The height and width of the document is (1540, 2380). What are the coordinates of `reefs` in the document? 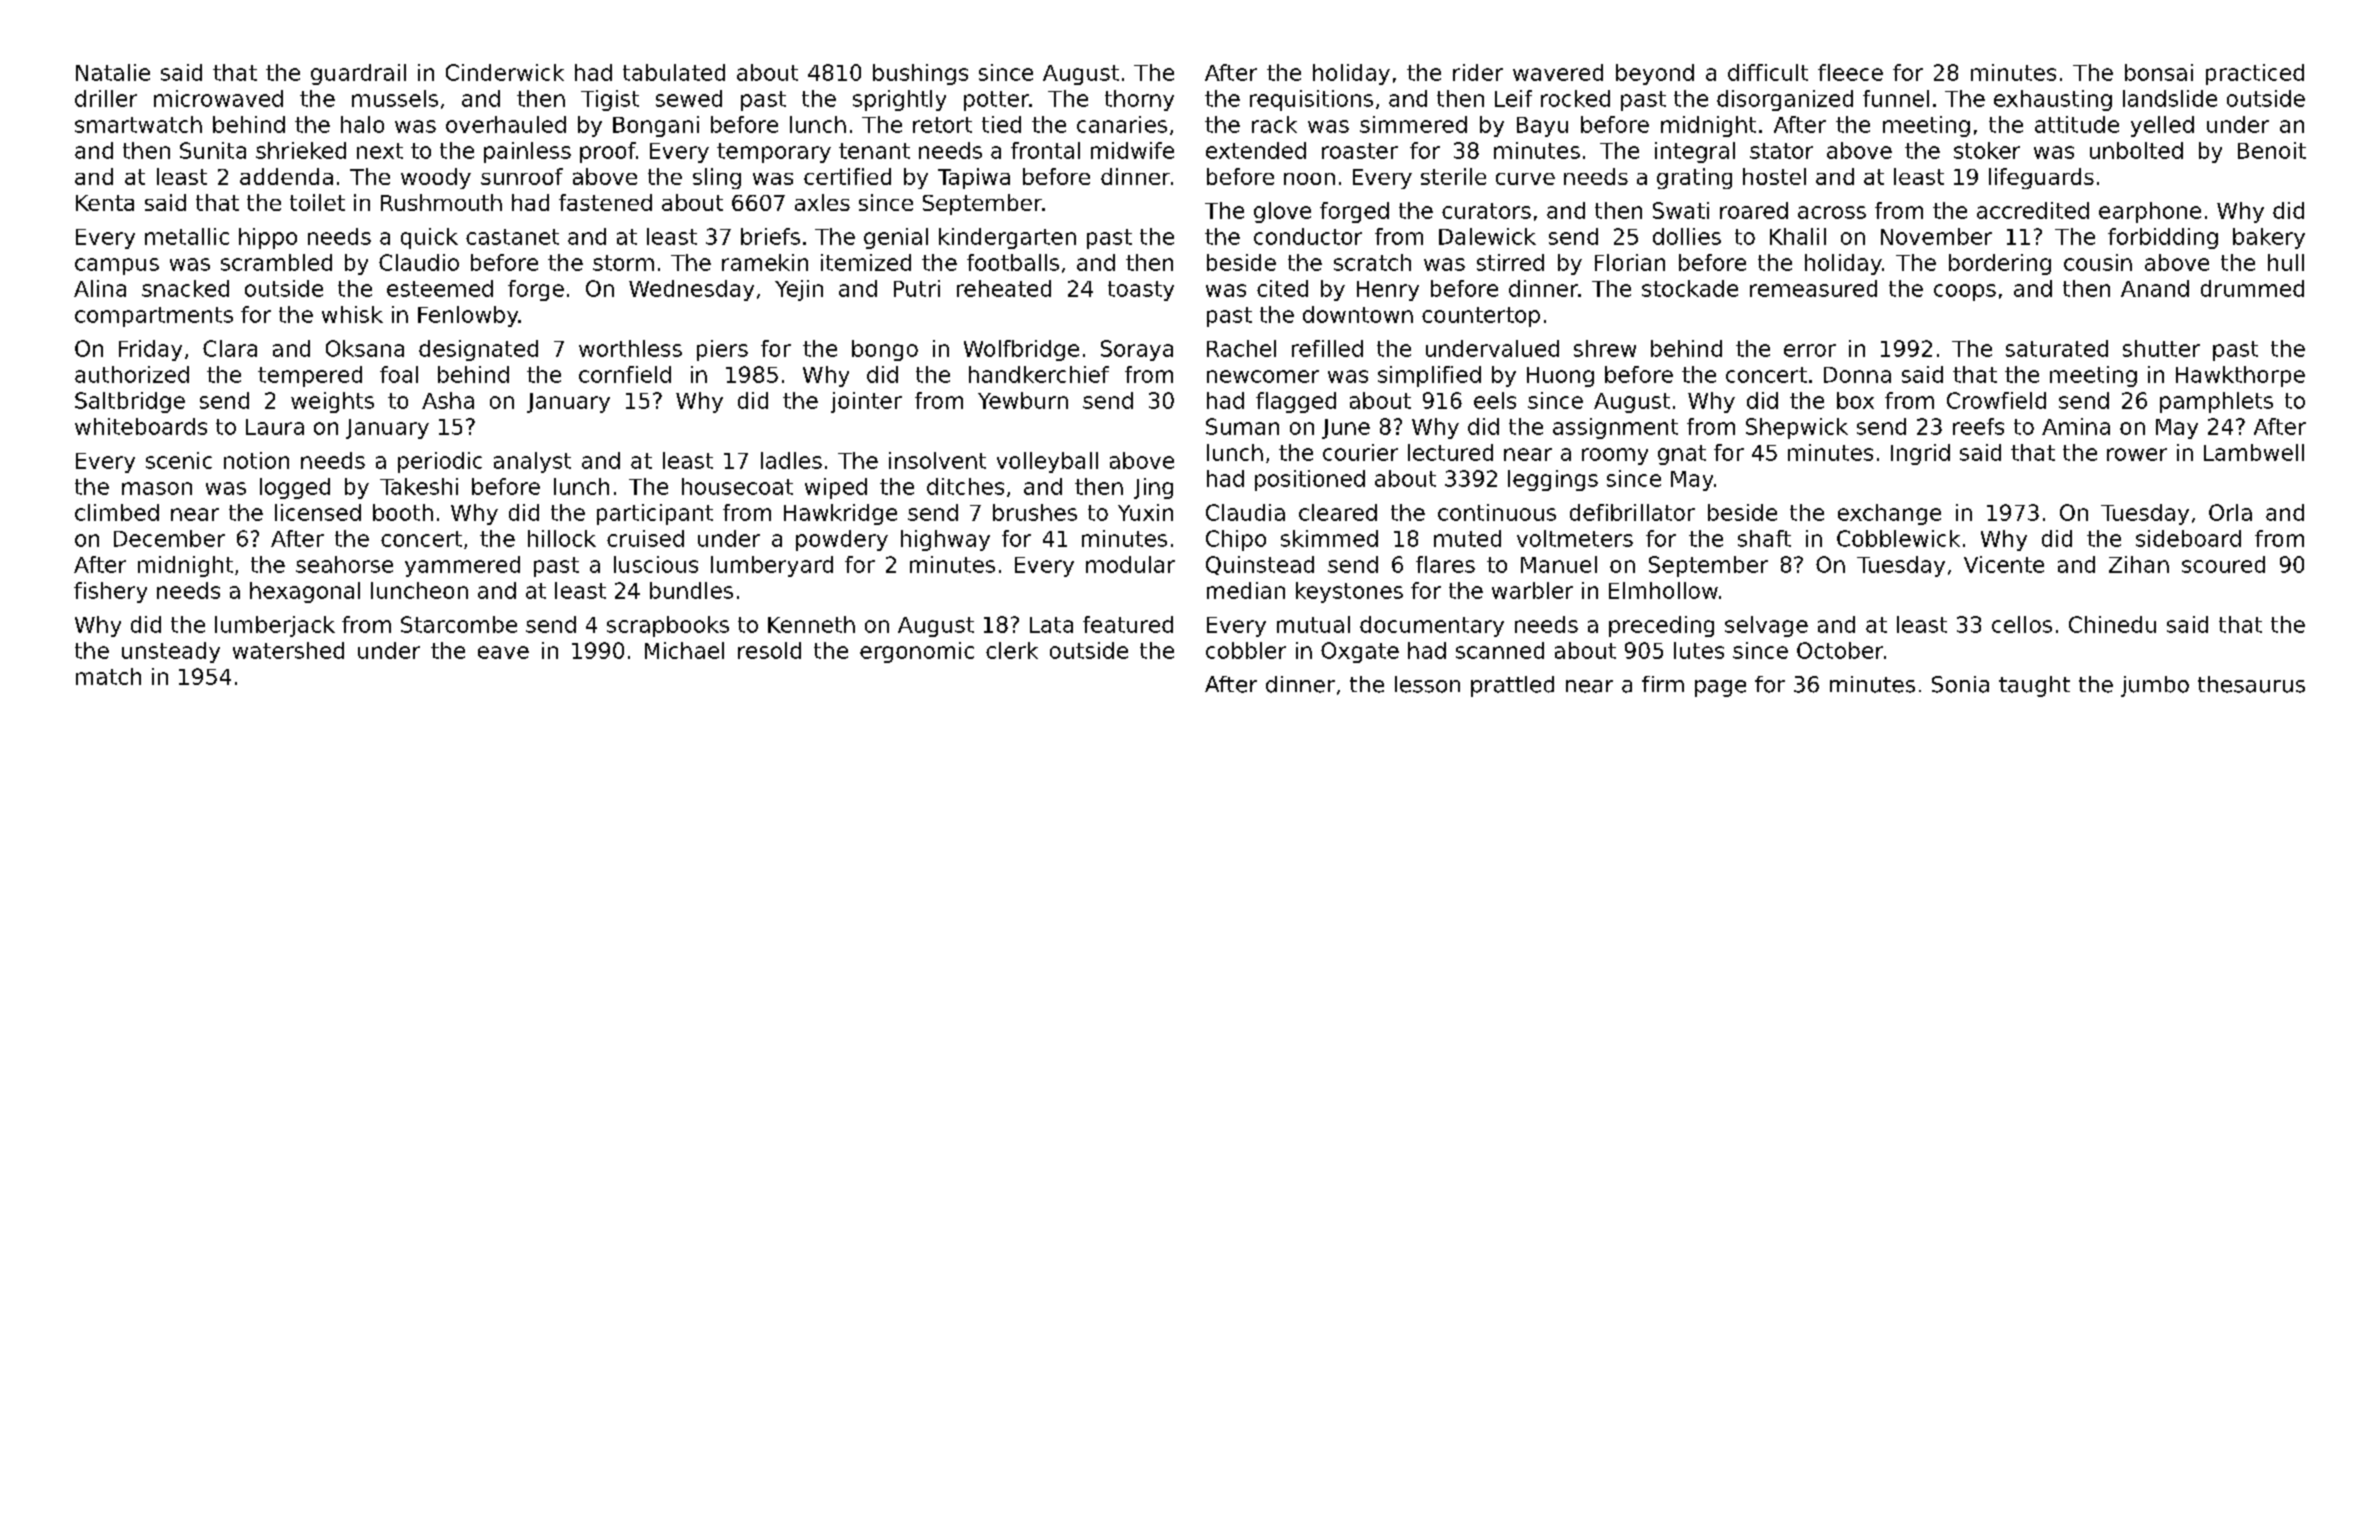 It's located at (1978, 426).
